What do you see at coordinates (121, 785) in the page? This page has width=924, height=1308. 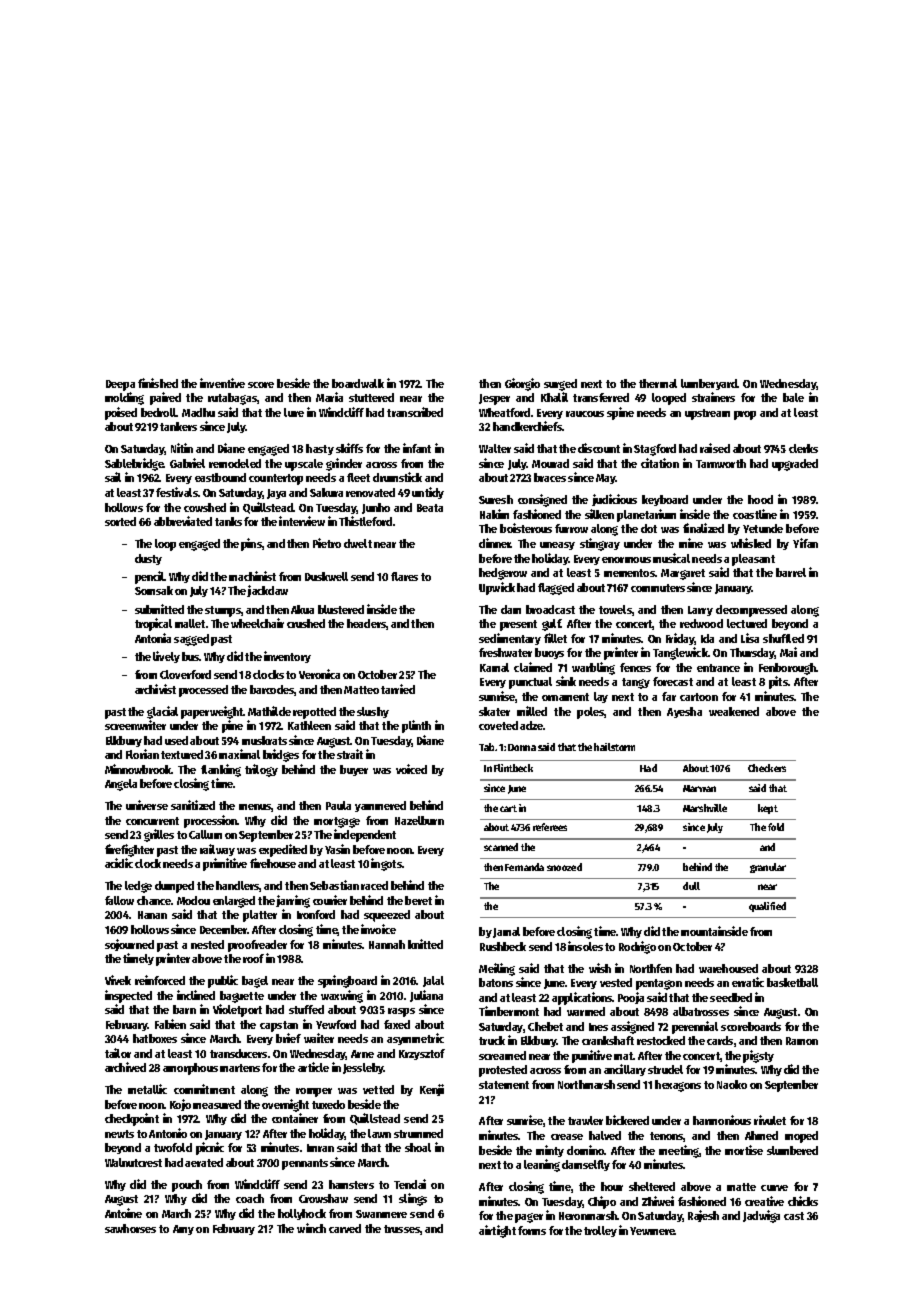 I see `Angela` at bounding box center [121, 785].
